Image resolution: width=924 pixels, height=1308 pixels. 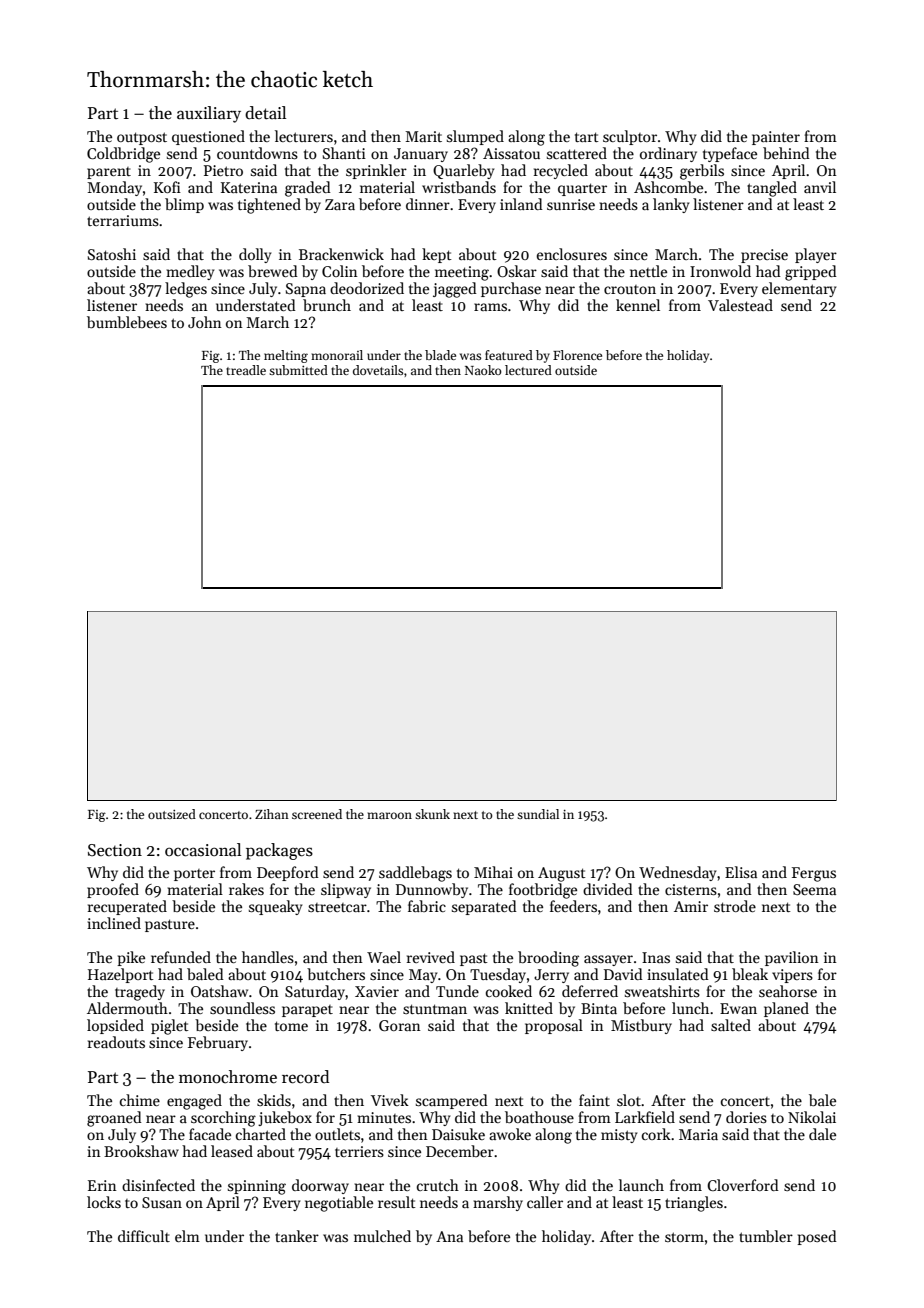 I want to click on tart, so click(x=587, y=137).
